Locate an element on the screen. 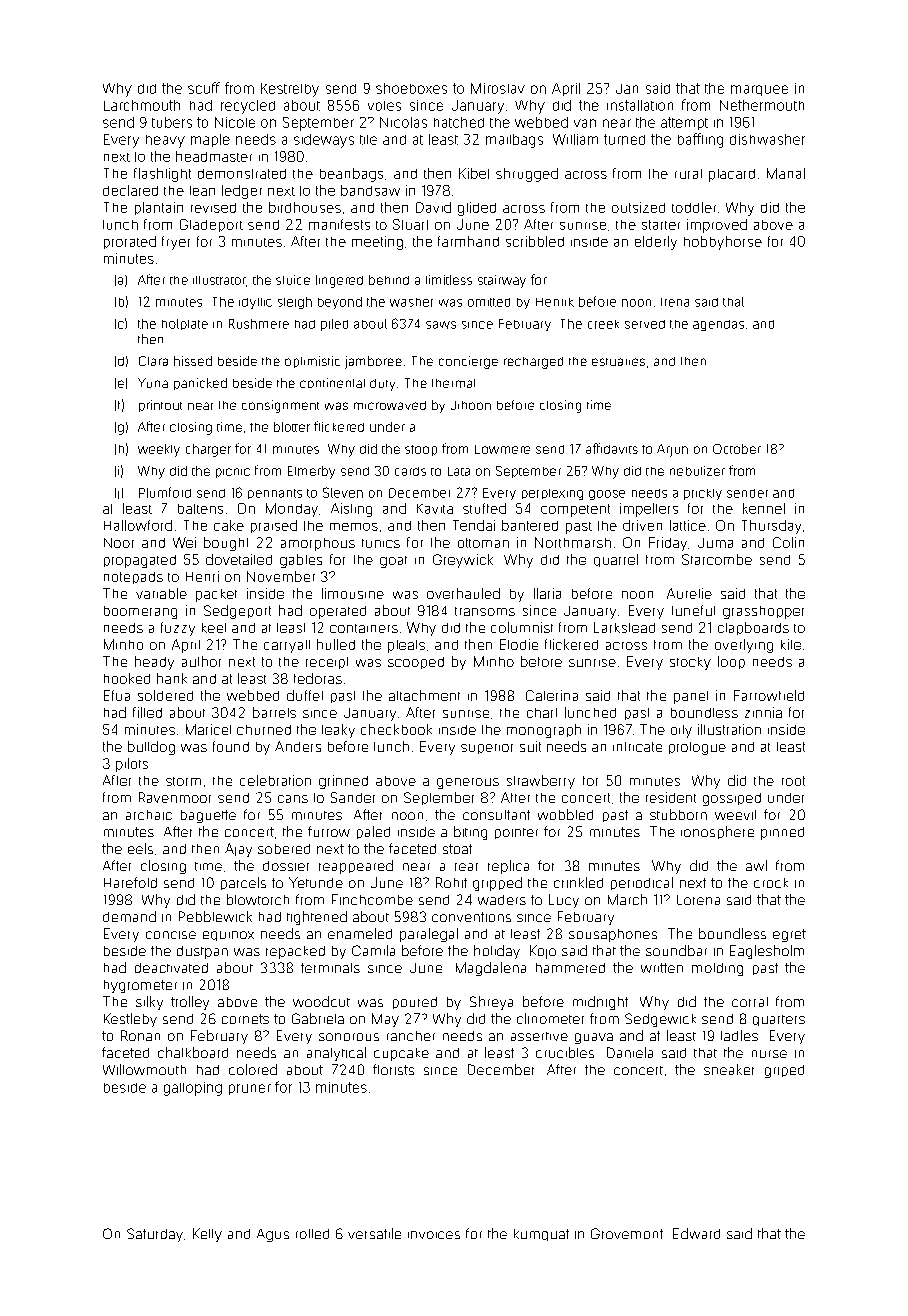 This screenshot has height=1316, width=908. resident is located at coordinates (671, 797).
